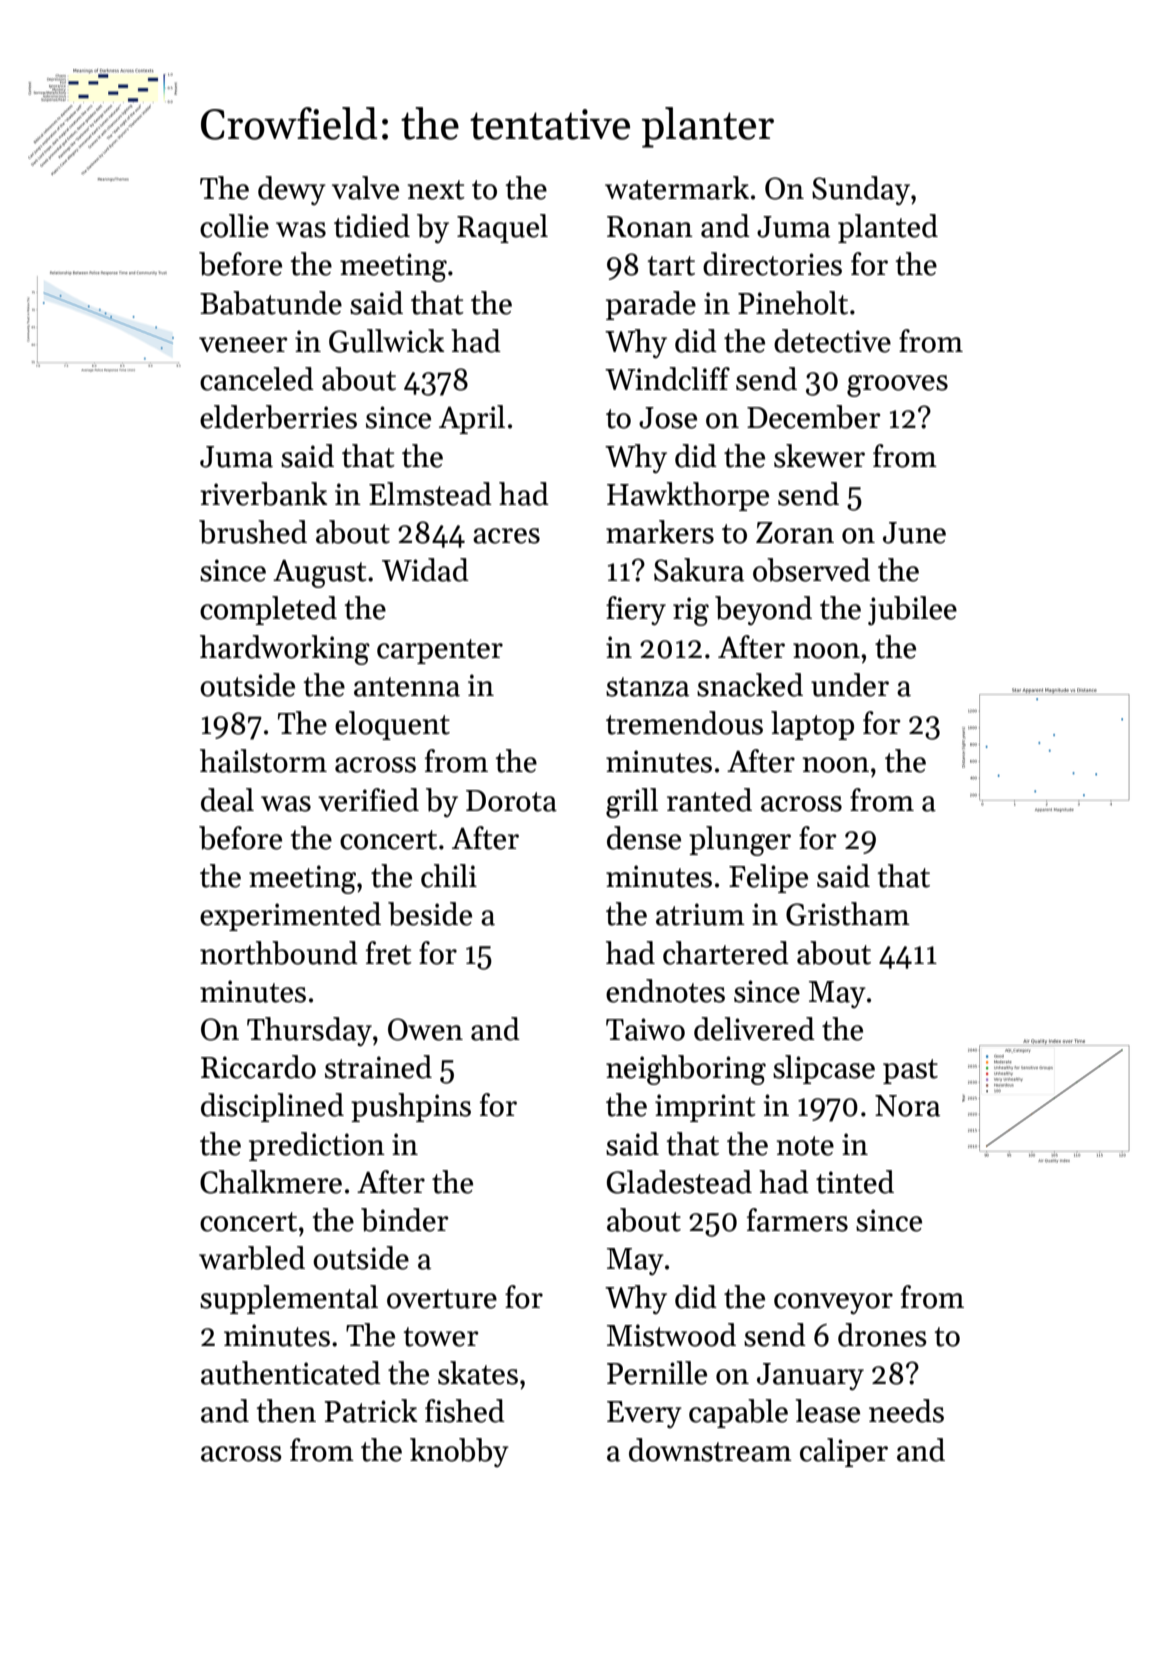 Image resolution: width=1165 pixels, height=1654 pixels. What do you see at coordinates (478, 1373) in the screenshot?
I see `skates` at bounding box center [478, 1373].
